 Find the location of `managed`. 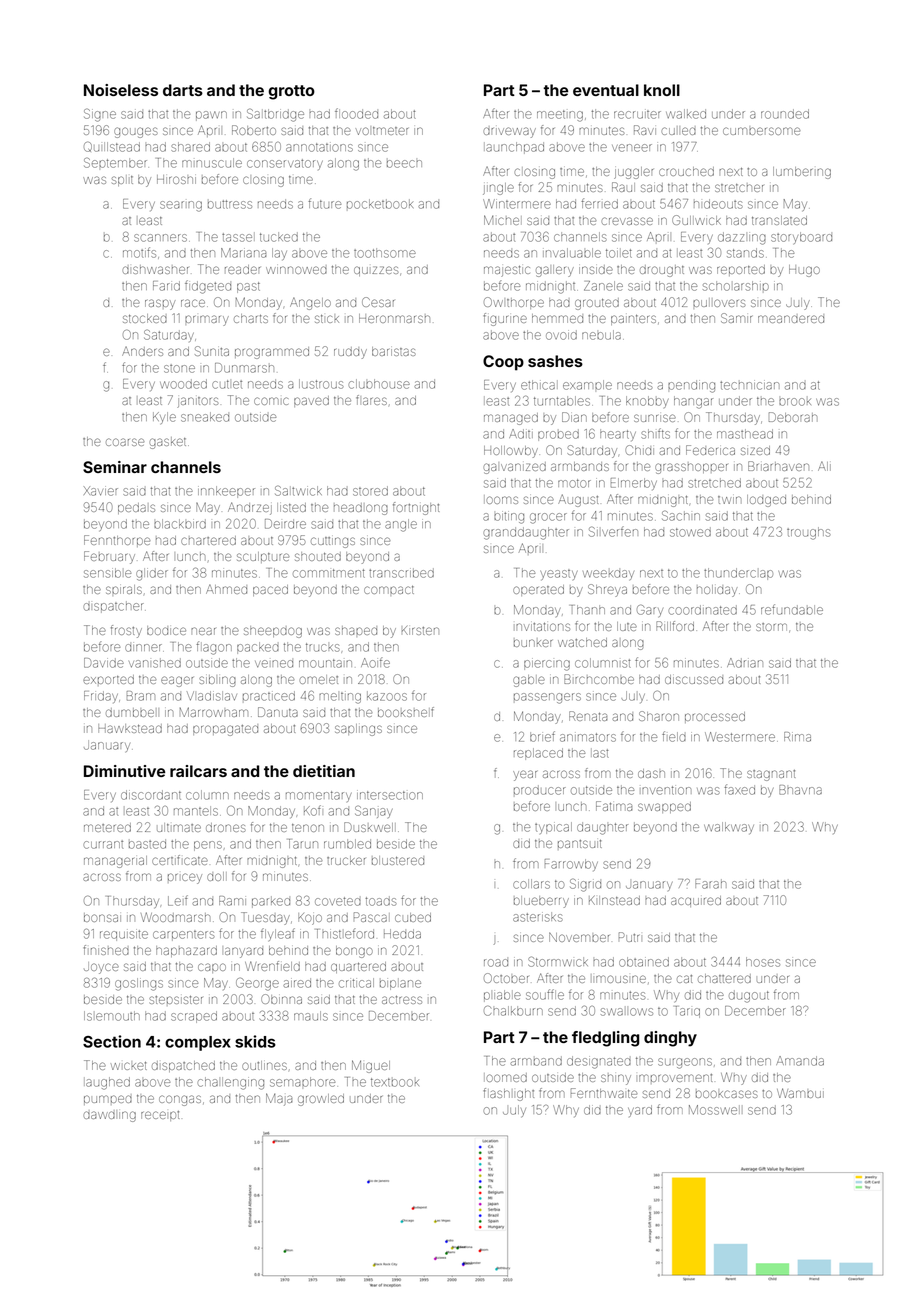

managed is located at coordinates (511, 419).
